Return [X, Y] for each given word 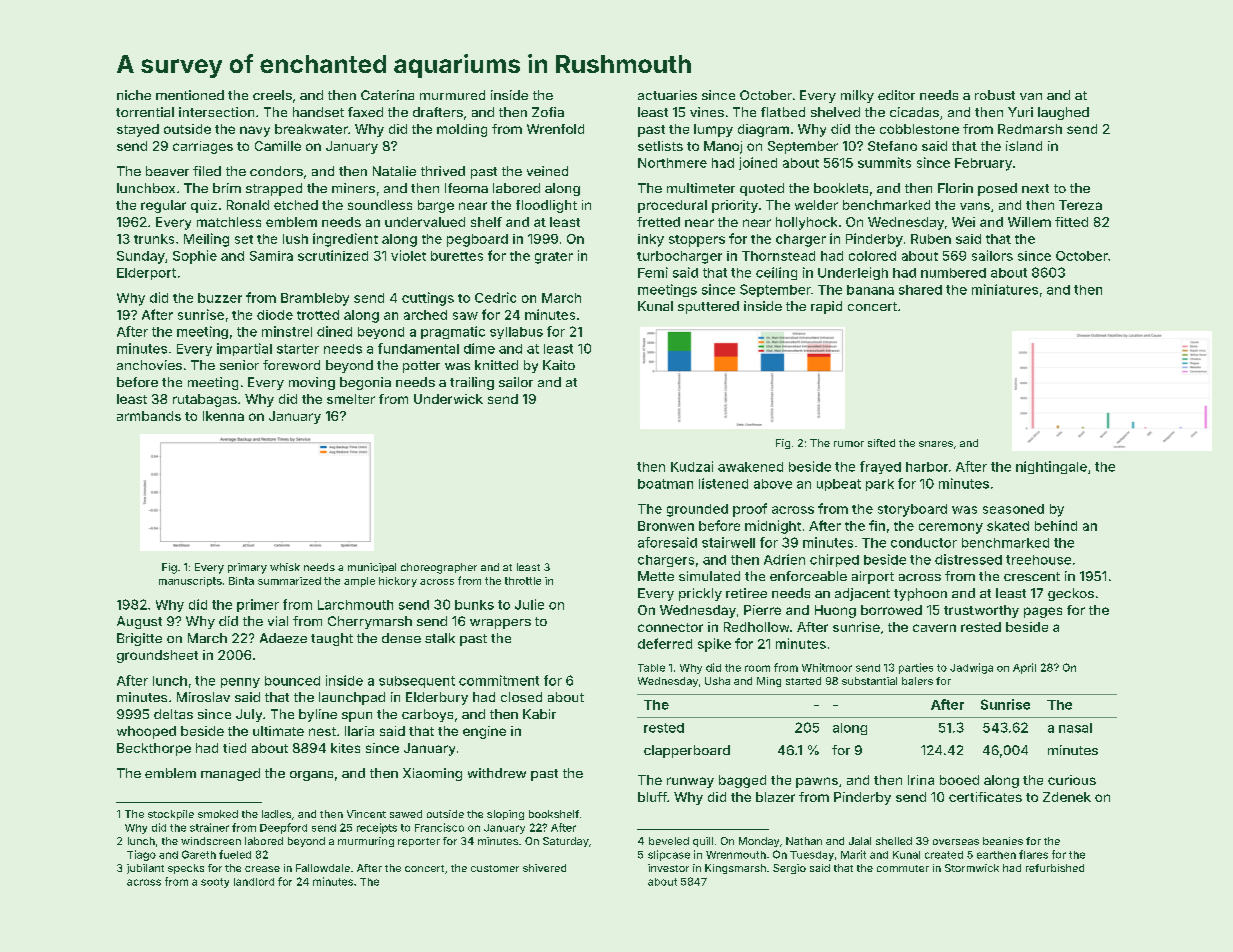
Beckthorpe [154, 749]
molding [462, 130]
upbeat [839, 485]
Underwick [448, 399]
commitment [499, 680]
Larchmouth [355, 605]
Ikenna [223, 416]
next [1035, 188]
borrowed [891, 610]
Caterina [387, 95]
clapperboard [687, 751]
